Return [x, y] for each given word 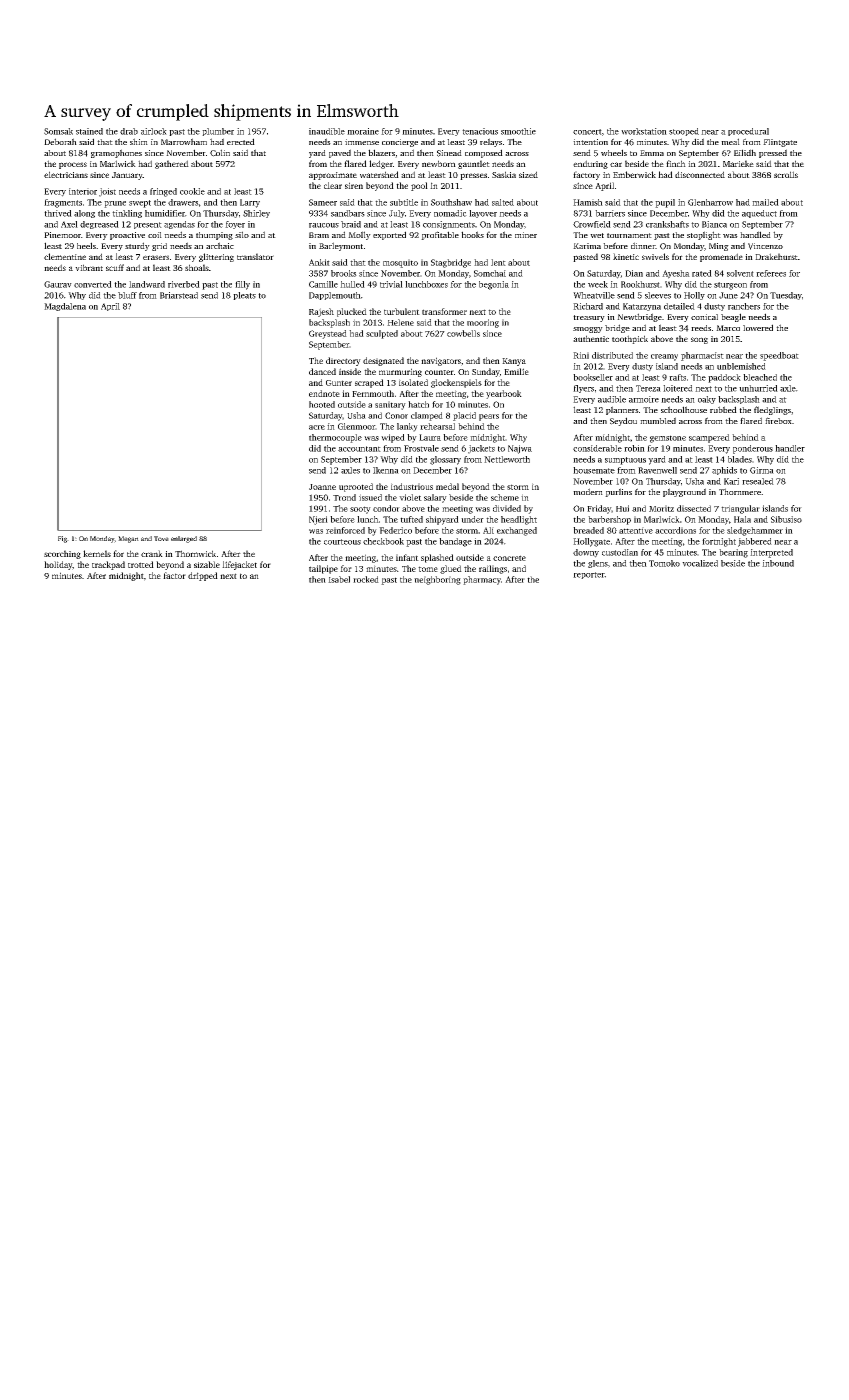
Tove [161, 538]
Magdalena [65, 307]
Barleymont [341, 246]
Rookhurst [640, 284]
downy [586, 553]
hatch [418, 404]
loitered [678, 388]
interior [83, 191]
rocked [366, 579]
